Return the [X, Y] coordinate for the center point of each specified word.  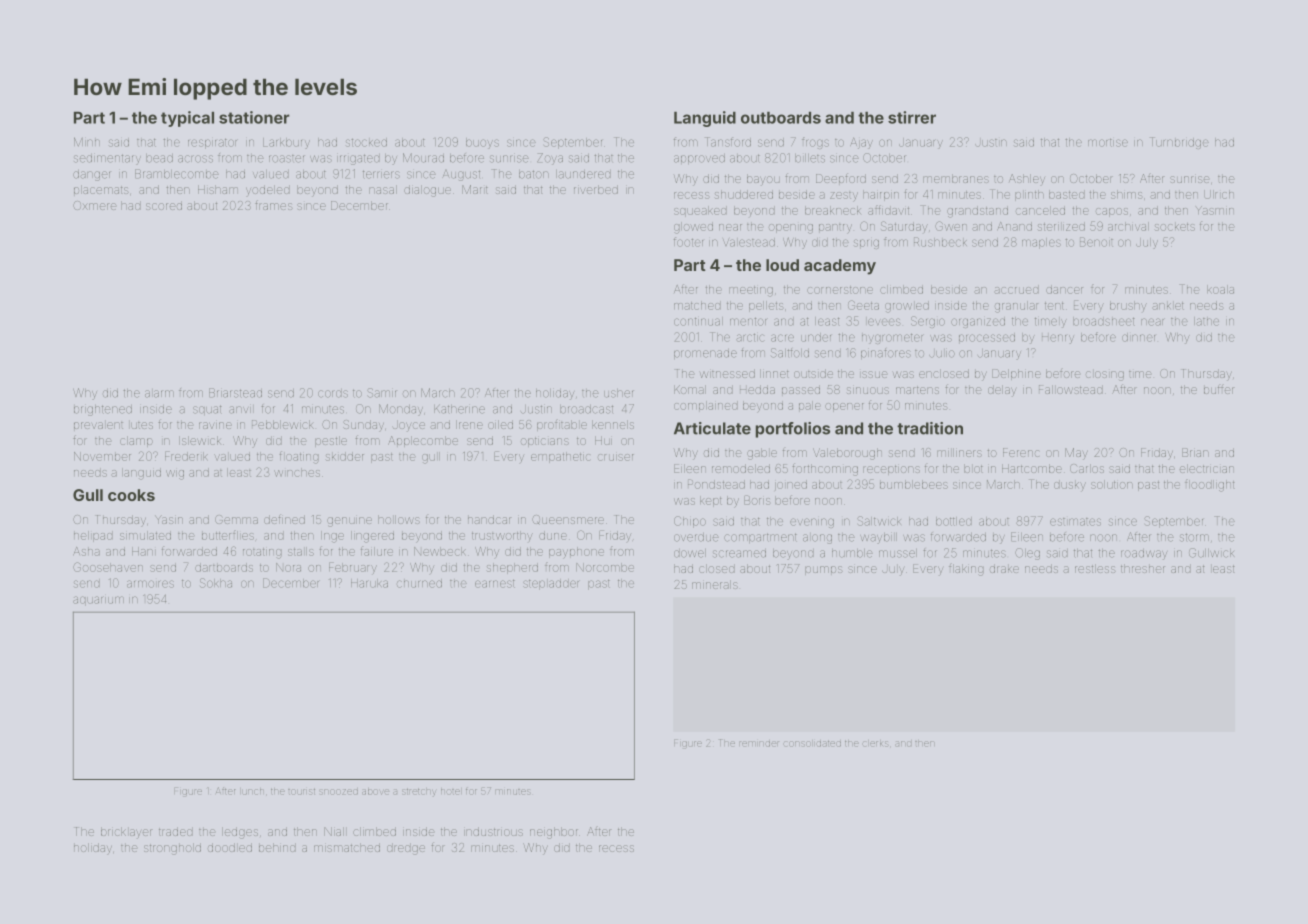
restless [1095, 568]
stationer [254, 117]
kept [711, 501]
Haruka [369, 583]
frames [274, 205]
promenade [705, 354]
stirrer [912, 117]
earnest [495, 584]
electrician [1207, 468]
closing [1105, 376]
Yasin [169, 519]
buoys [482, 143]
